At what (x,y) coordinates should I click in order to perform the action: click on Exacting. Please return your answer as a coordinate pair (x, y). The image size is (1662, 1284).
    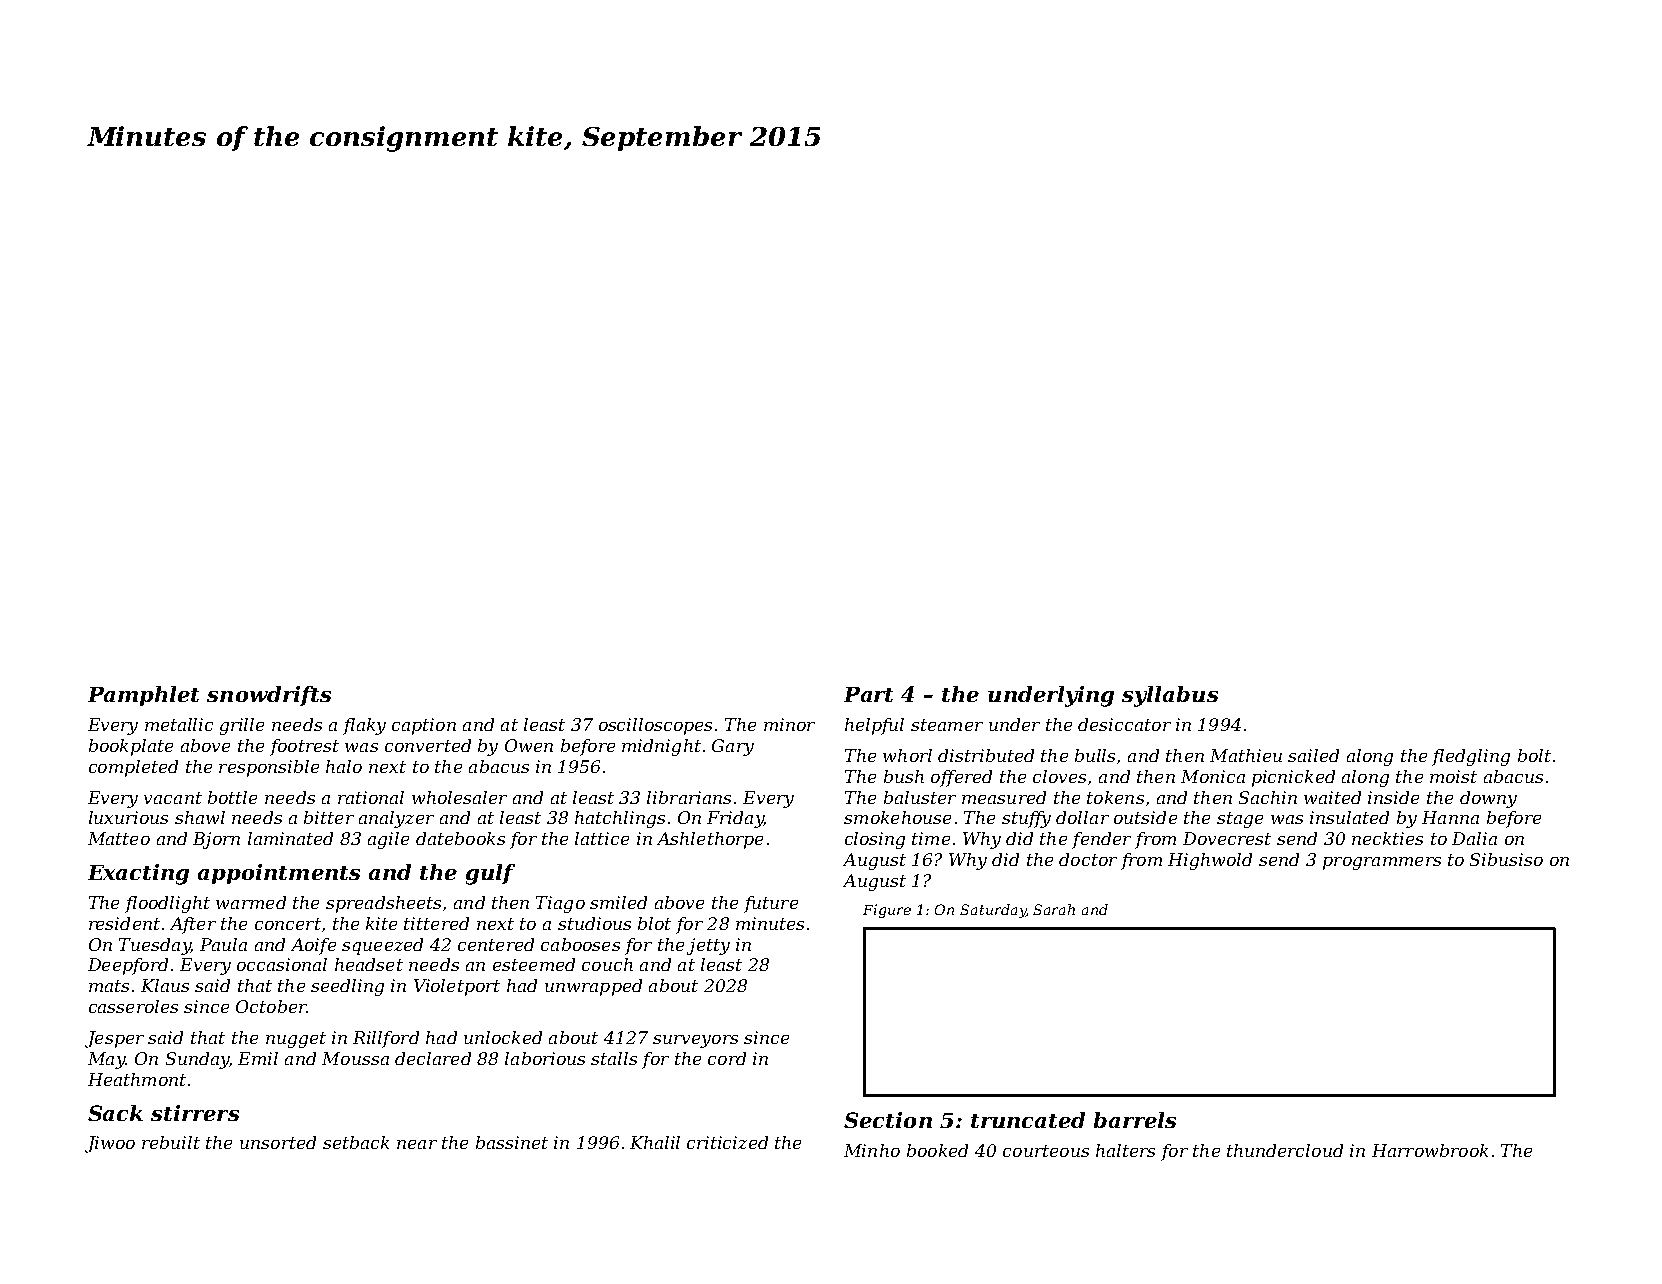
    Looking at the image, I should click on (138, 874).
